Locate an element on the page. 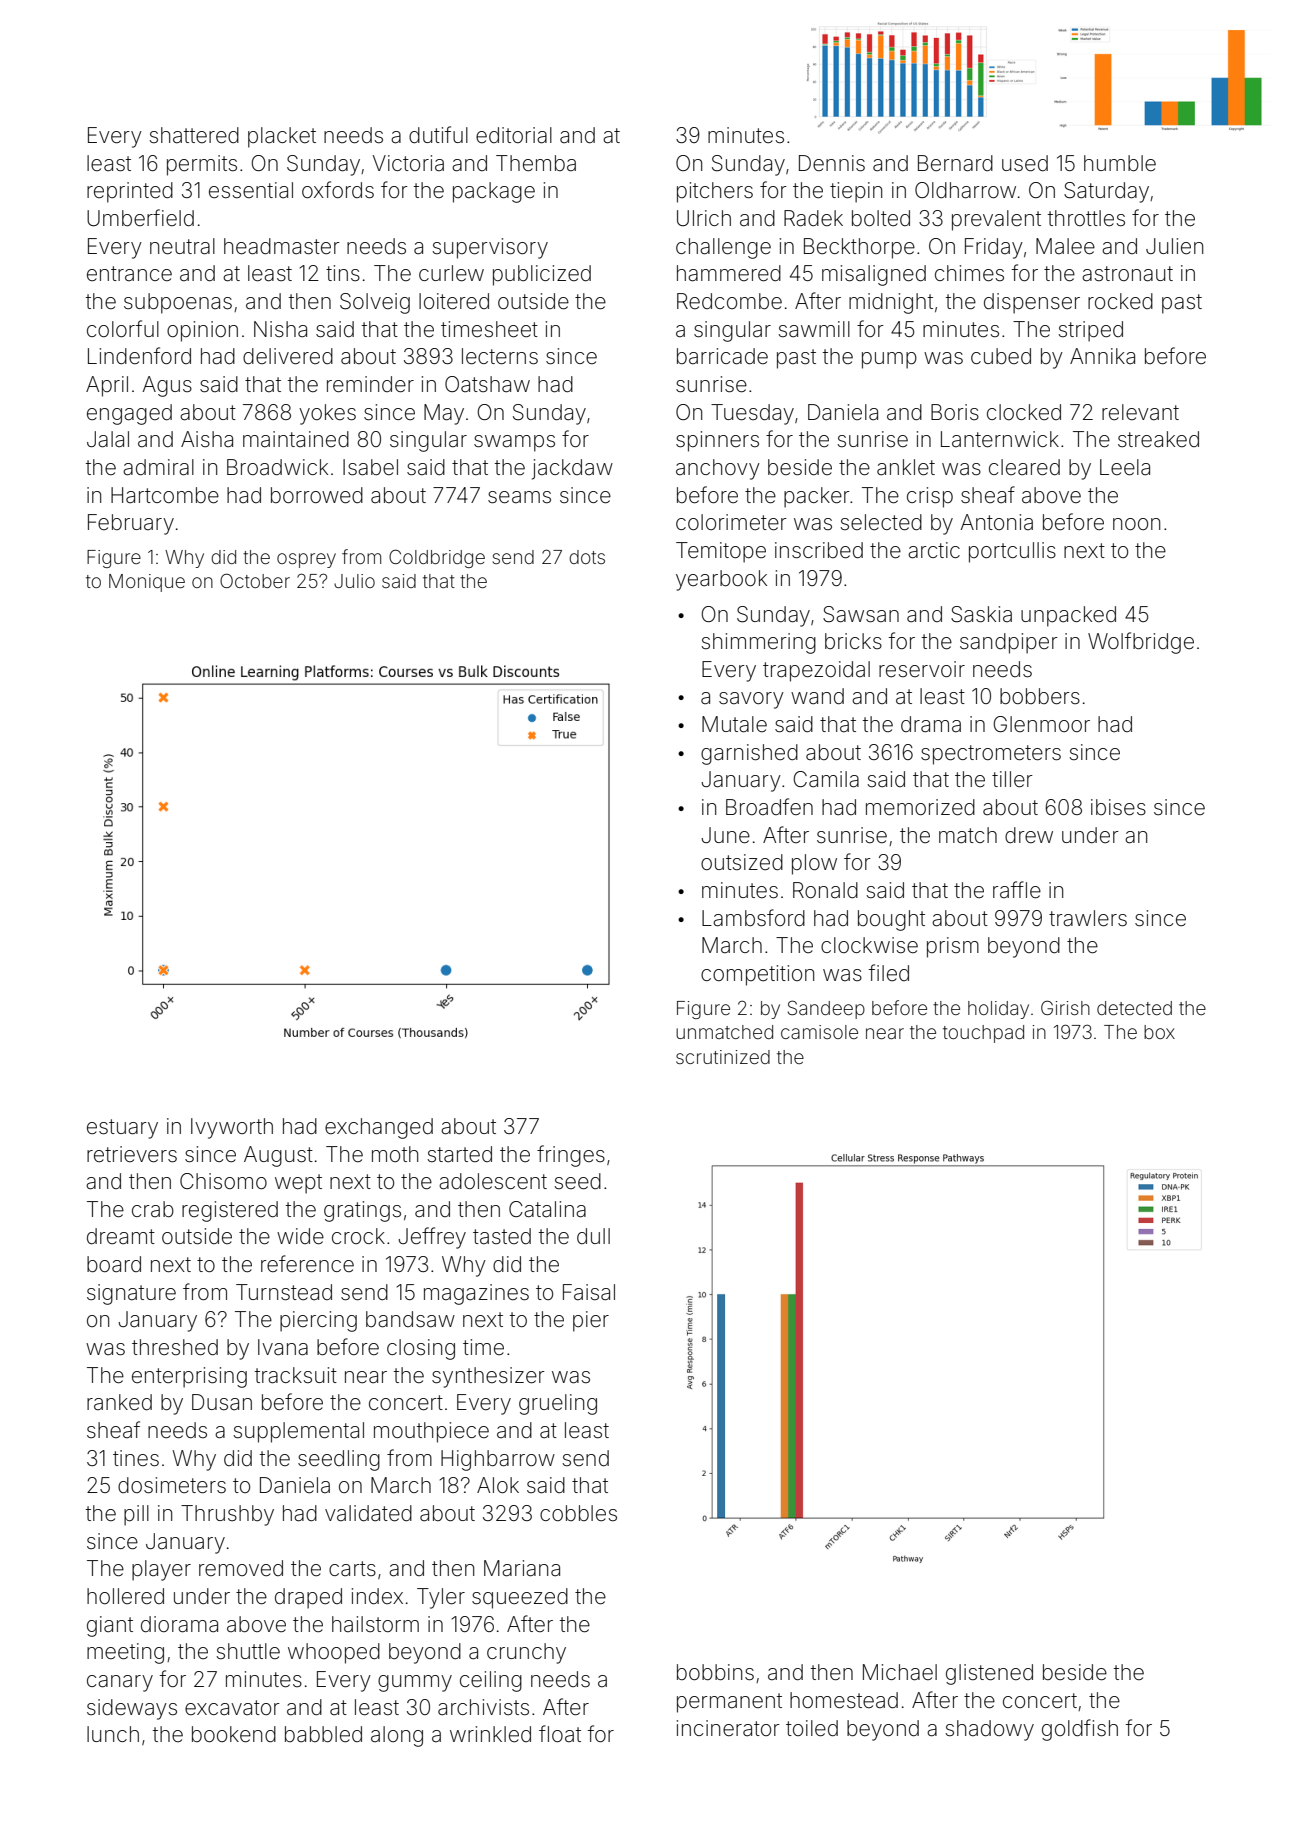 The width and height of the page is (1296, 1833). shattered is located at coordinates (194, 135).
